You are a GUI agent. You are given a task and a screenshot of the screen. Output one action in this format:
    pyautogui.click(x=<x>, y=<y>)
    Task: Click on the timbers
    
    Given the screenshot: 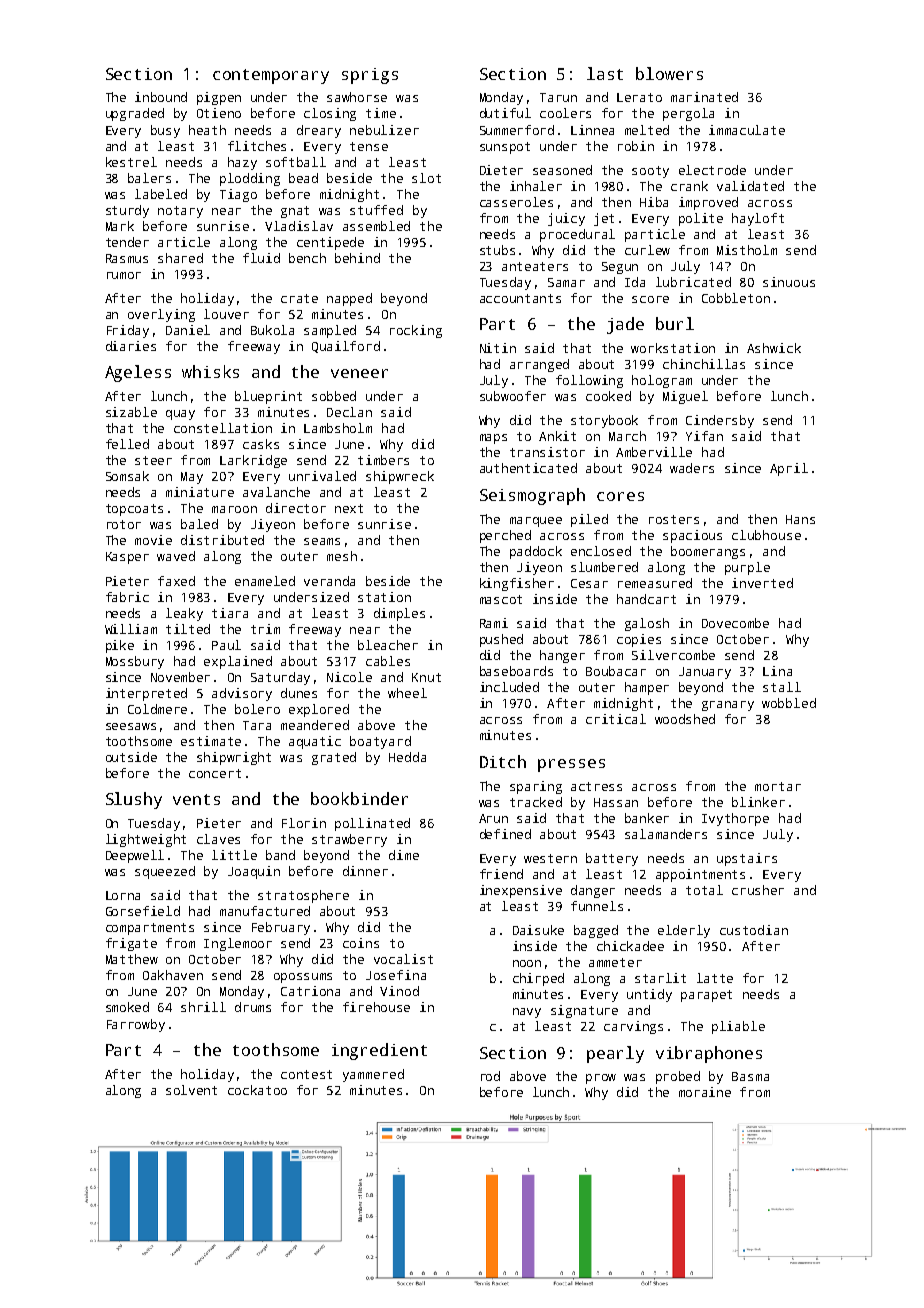 What is the action you would take?
    pyautogui.click(x=383, y=460)
